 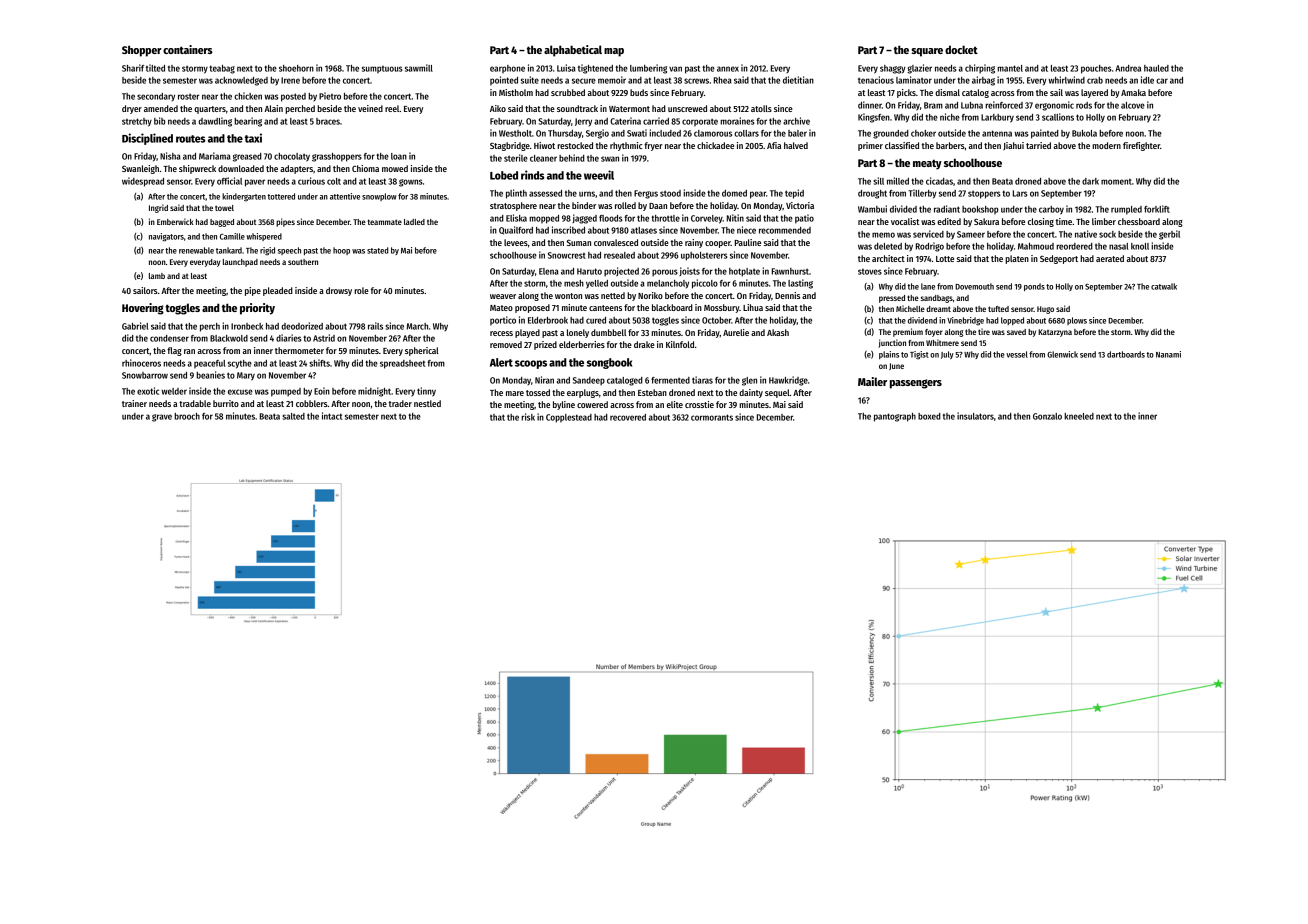 I want to click on portico, so click(x=503, y=321).
